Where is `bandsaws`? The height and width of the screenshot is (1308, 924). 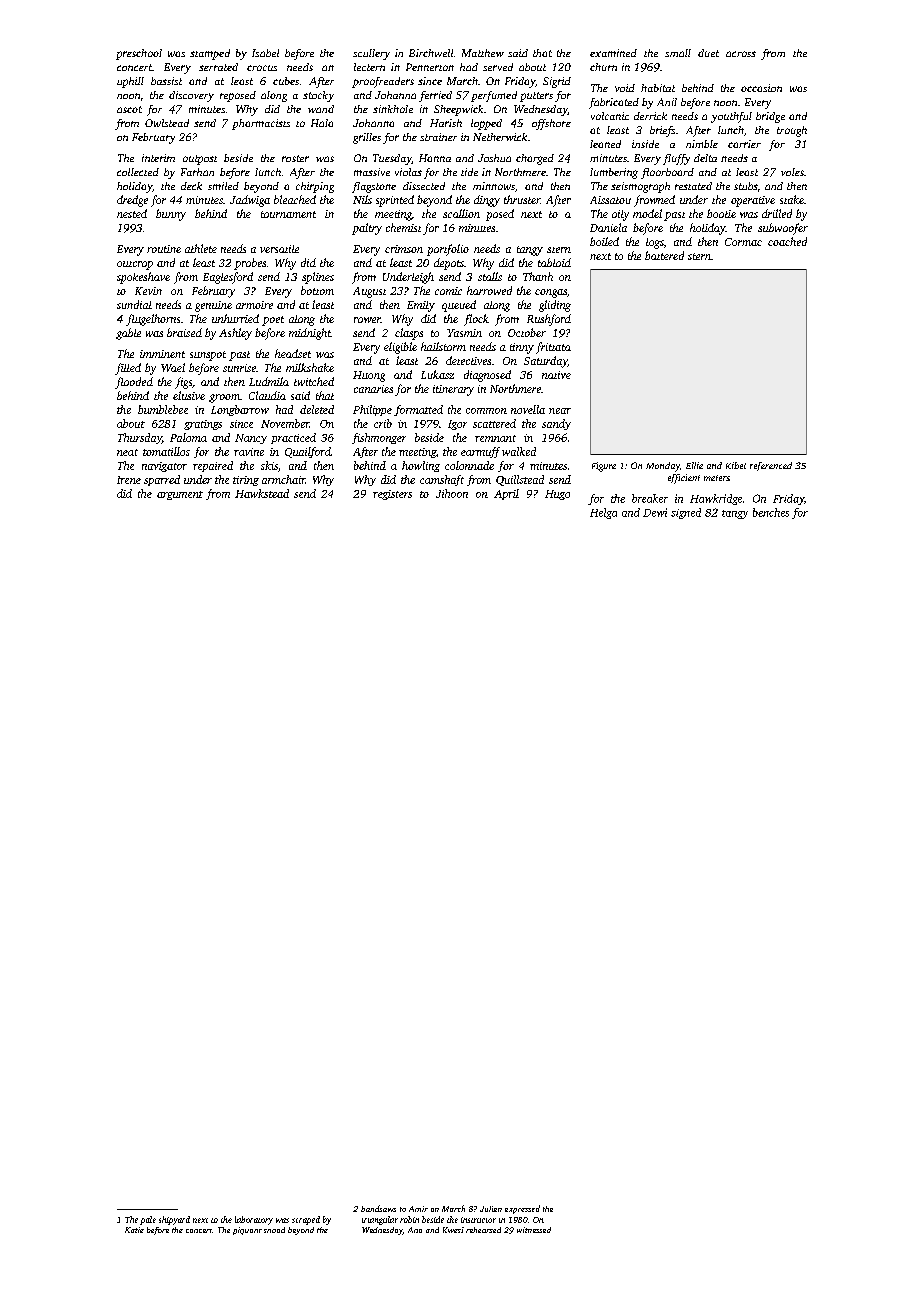 bandsaws is located at coordinates (378, 1208).
